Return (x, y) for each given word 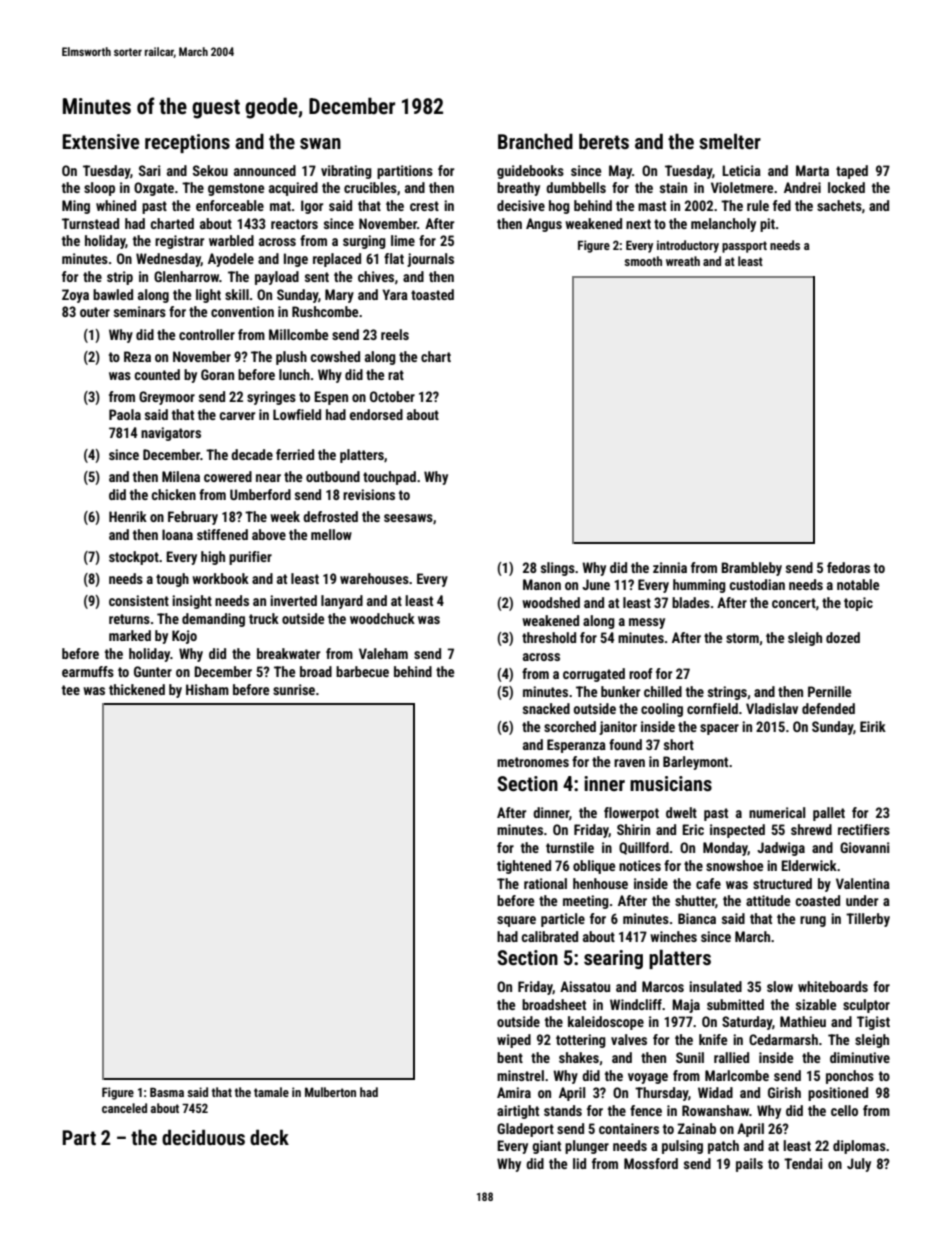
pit (767, 225)
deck (269, 1137)
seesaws (408, 518)
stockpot (134, 558)
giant (546, 1147)
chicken (173, 494)
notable (858, 584)
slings (558, 569)
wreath (683, 261)
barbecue (362, 671)
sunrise (294, 689)
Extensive (100, 141)
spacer (719, 729)
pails (749, 1165)
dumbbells (576, 187)
